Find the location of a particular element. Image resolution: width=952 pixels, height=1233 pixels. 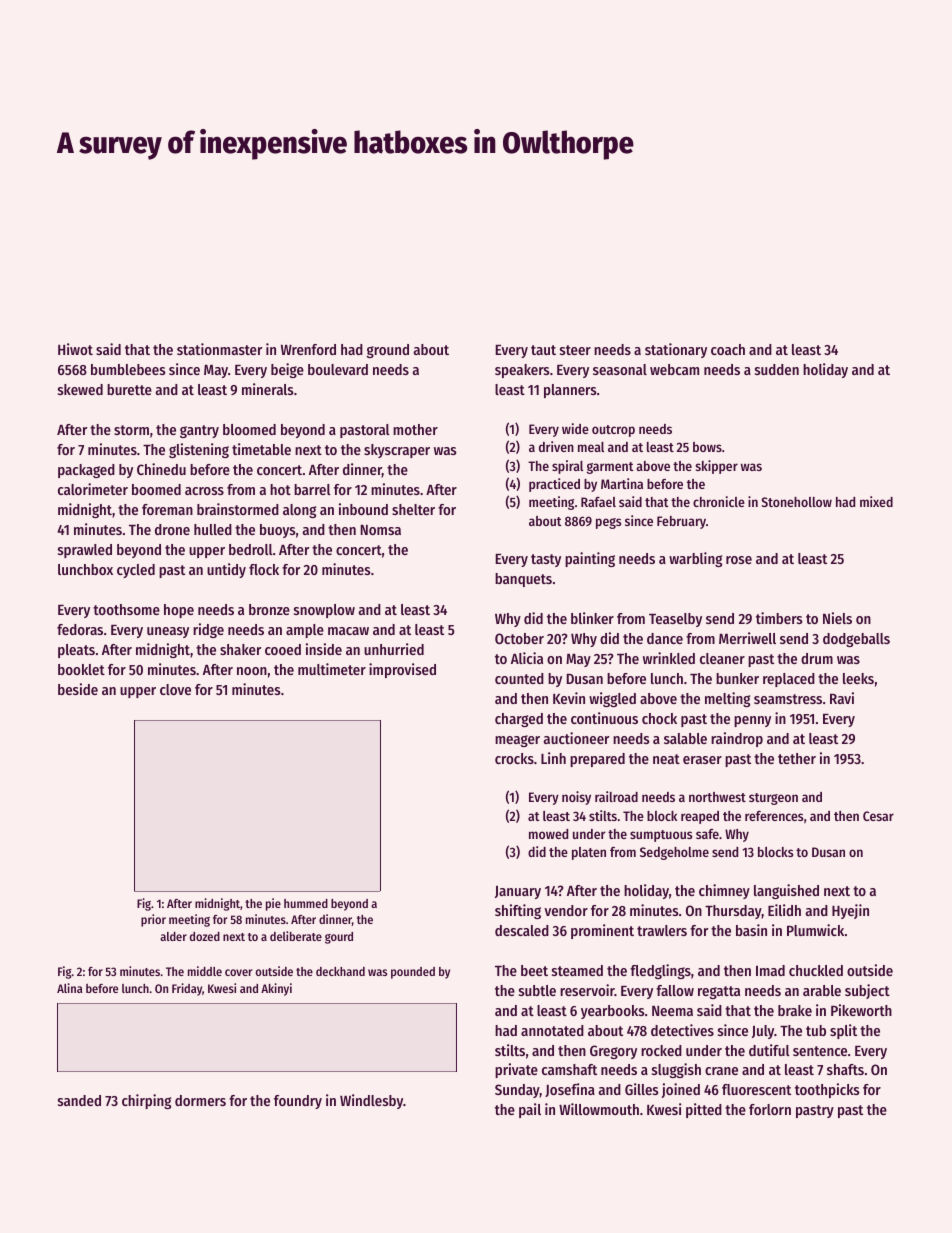

pail is located at coordinates (530, 1110).
